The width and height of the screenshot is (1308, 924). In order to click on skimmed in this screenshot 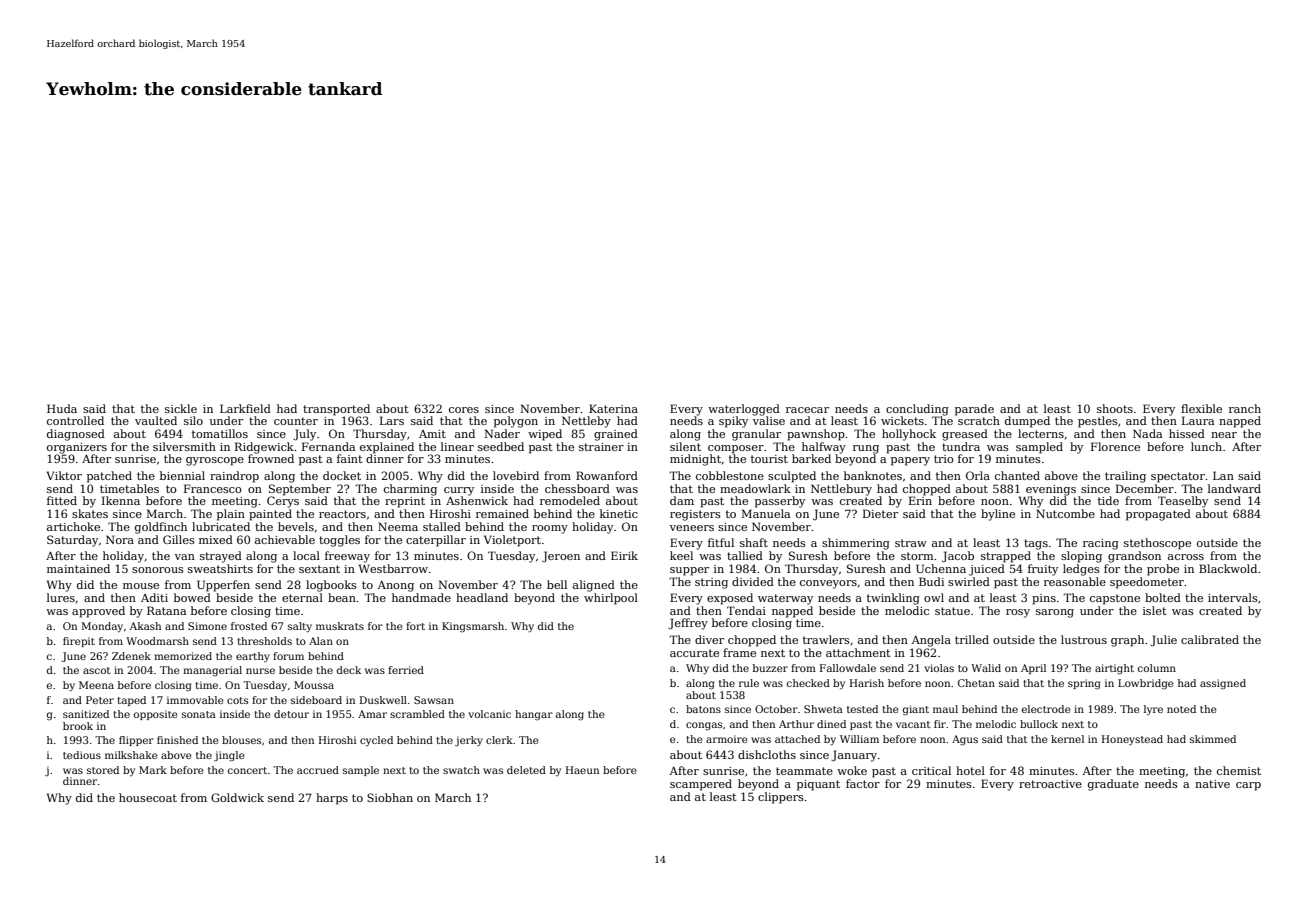, I will do `click(1213, 739)`.
